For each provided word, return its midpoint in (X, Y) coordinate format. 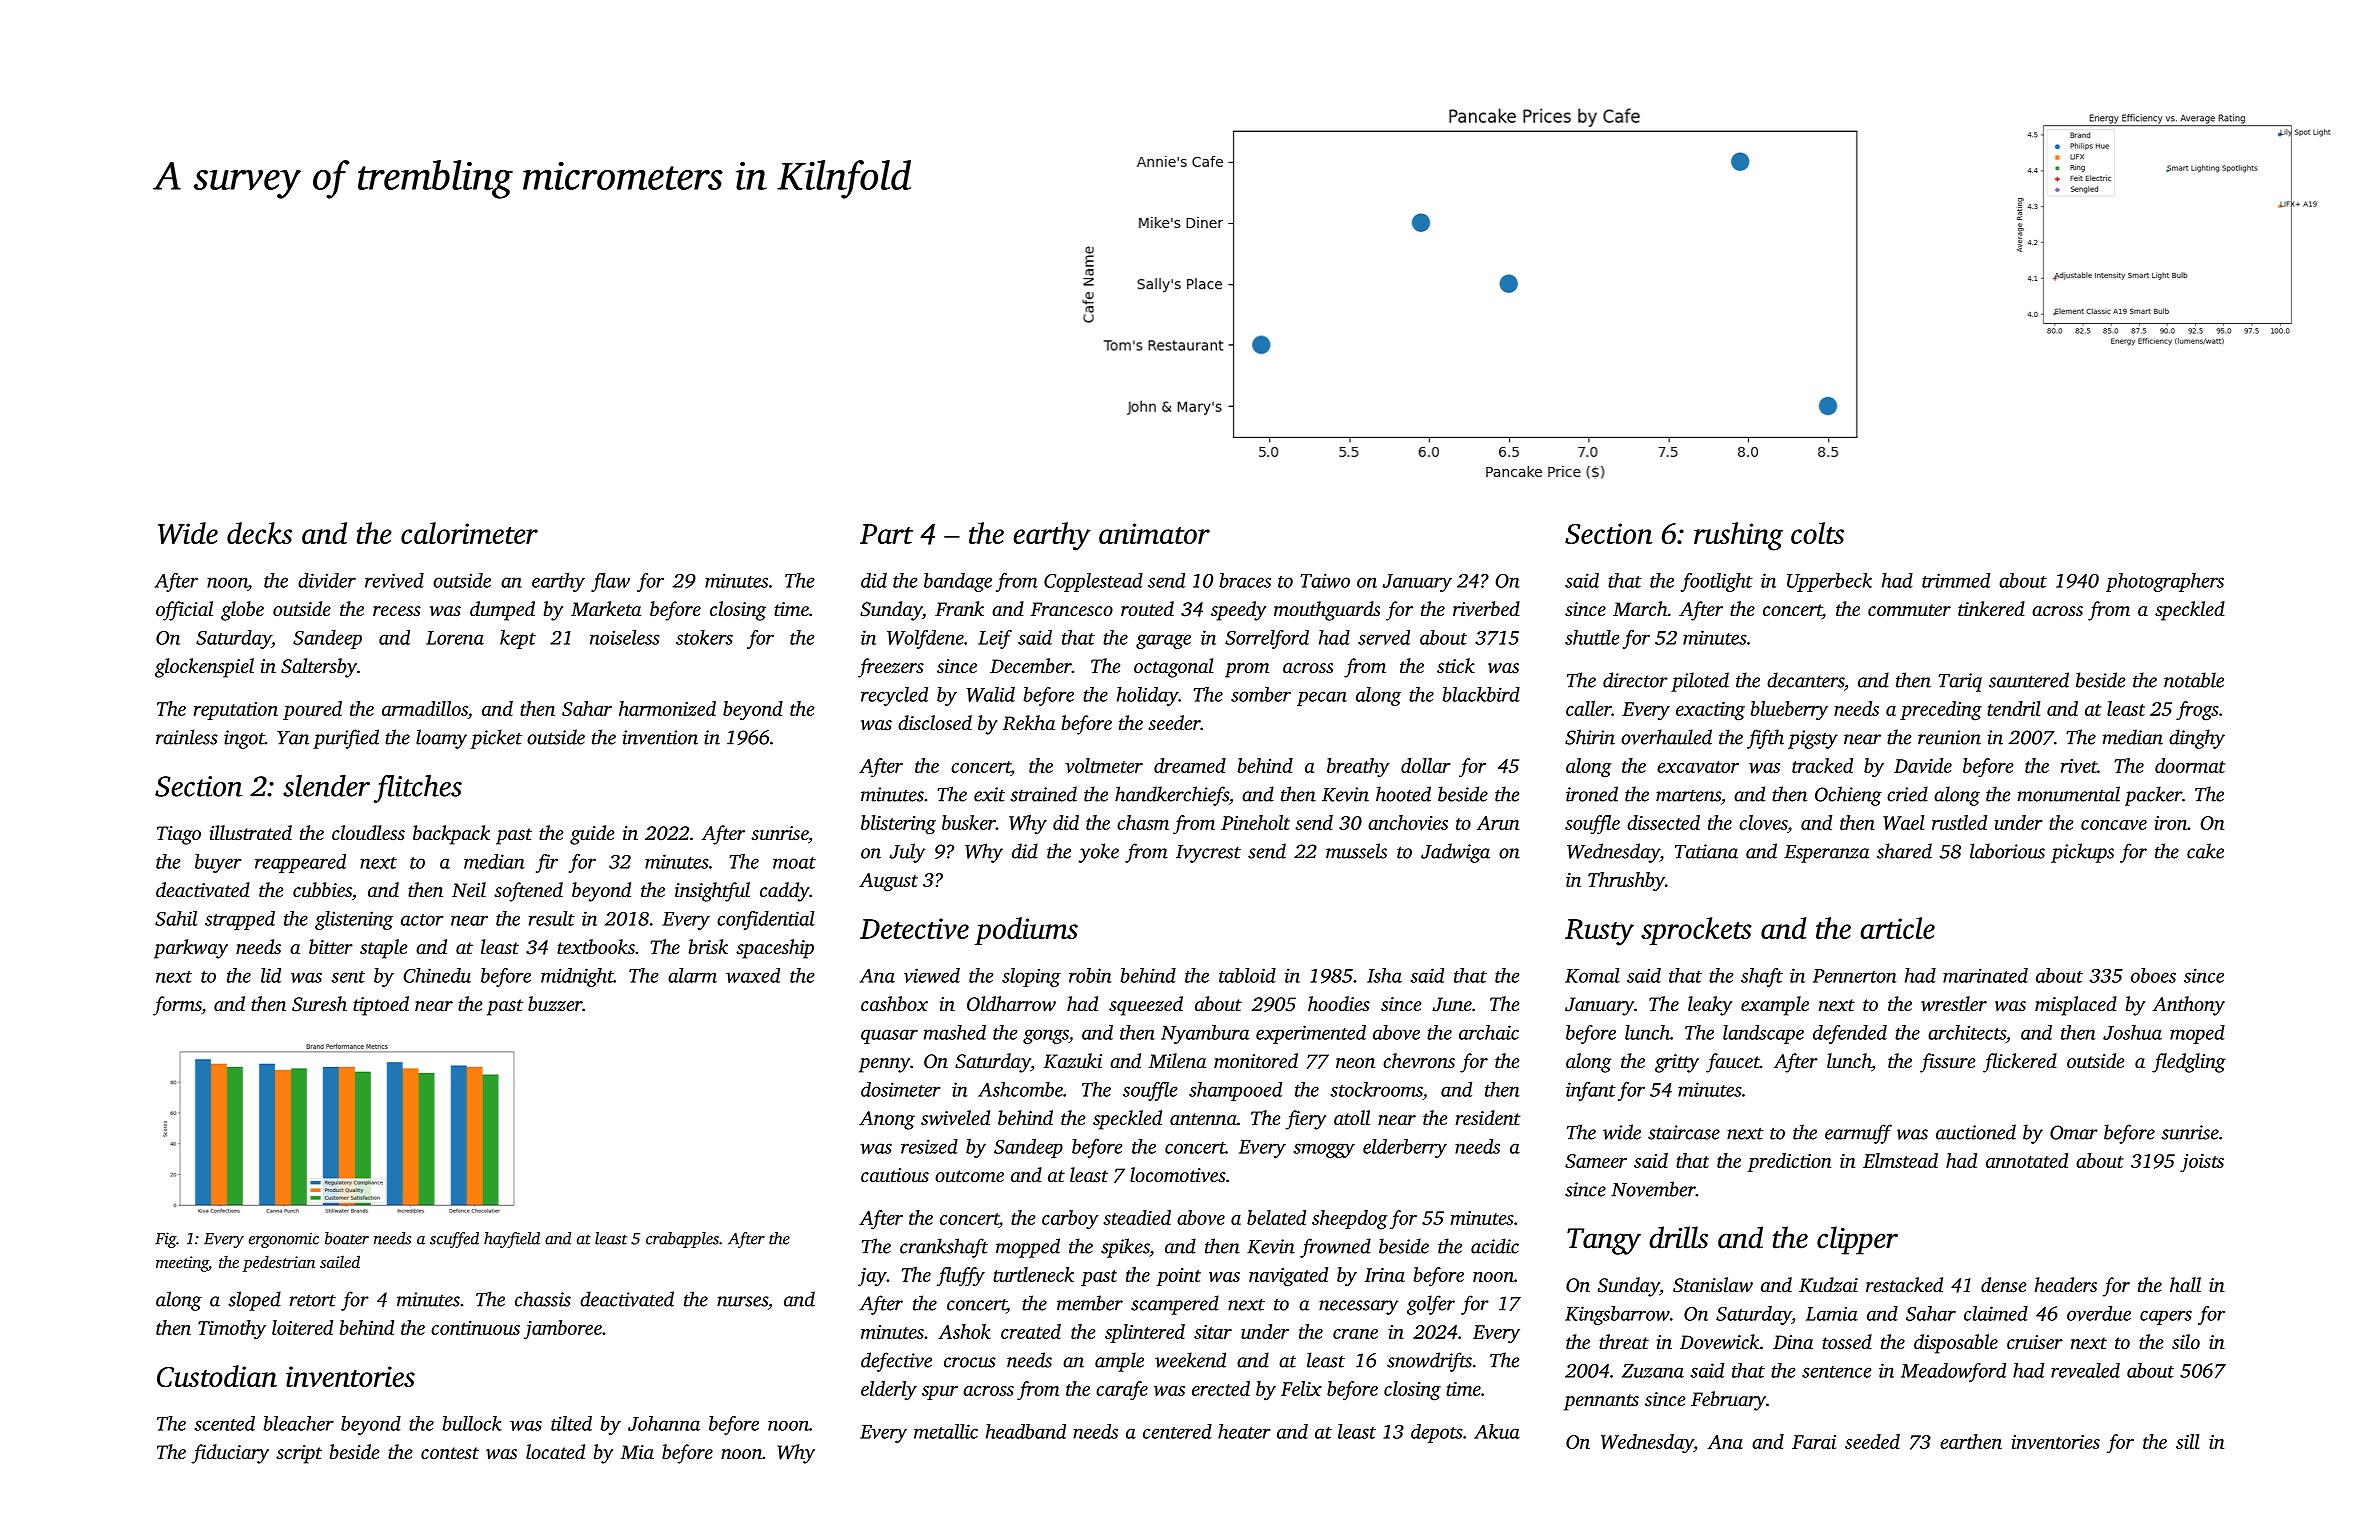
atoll (1352, 1117)
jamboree (563, 1329)
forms (177, 1006)
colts (1817, 533)
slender (326, 786)
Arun (1498, 823)
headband (1026, 1431)
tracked (1822, 765)
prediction (1789, 1162)
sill (2188, 1441)
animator (1154, 533)
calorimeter (469, 533)
